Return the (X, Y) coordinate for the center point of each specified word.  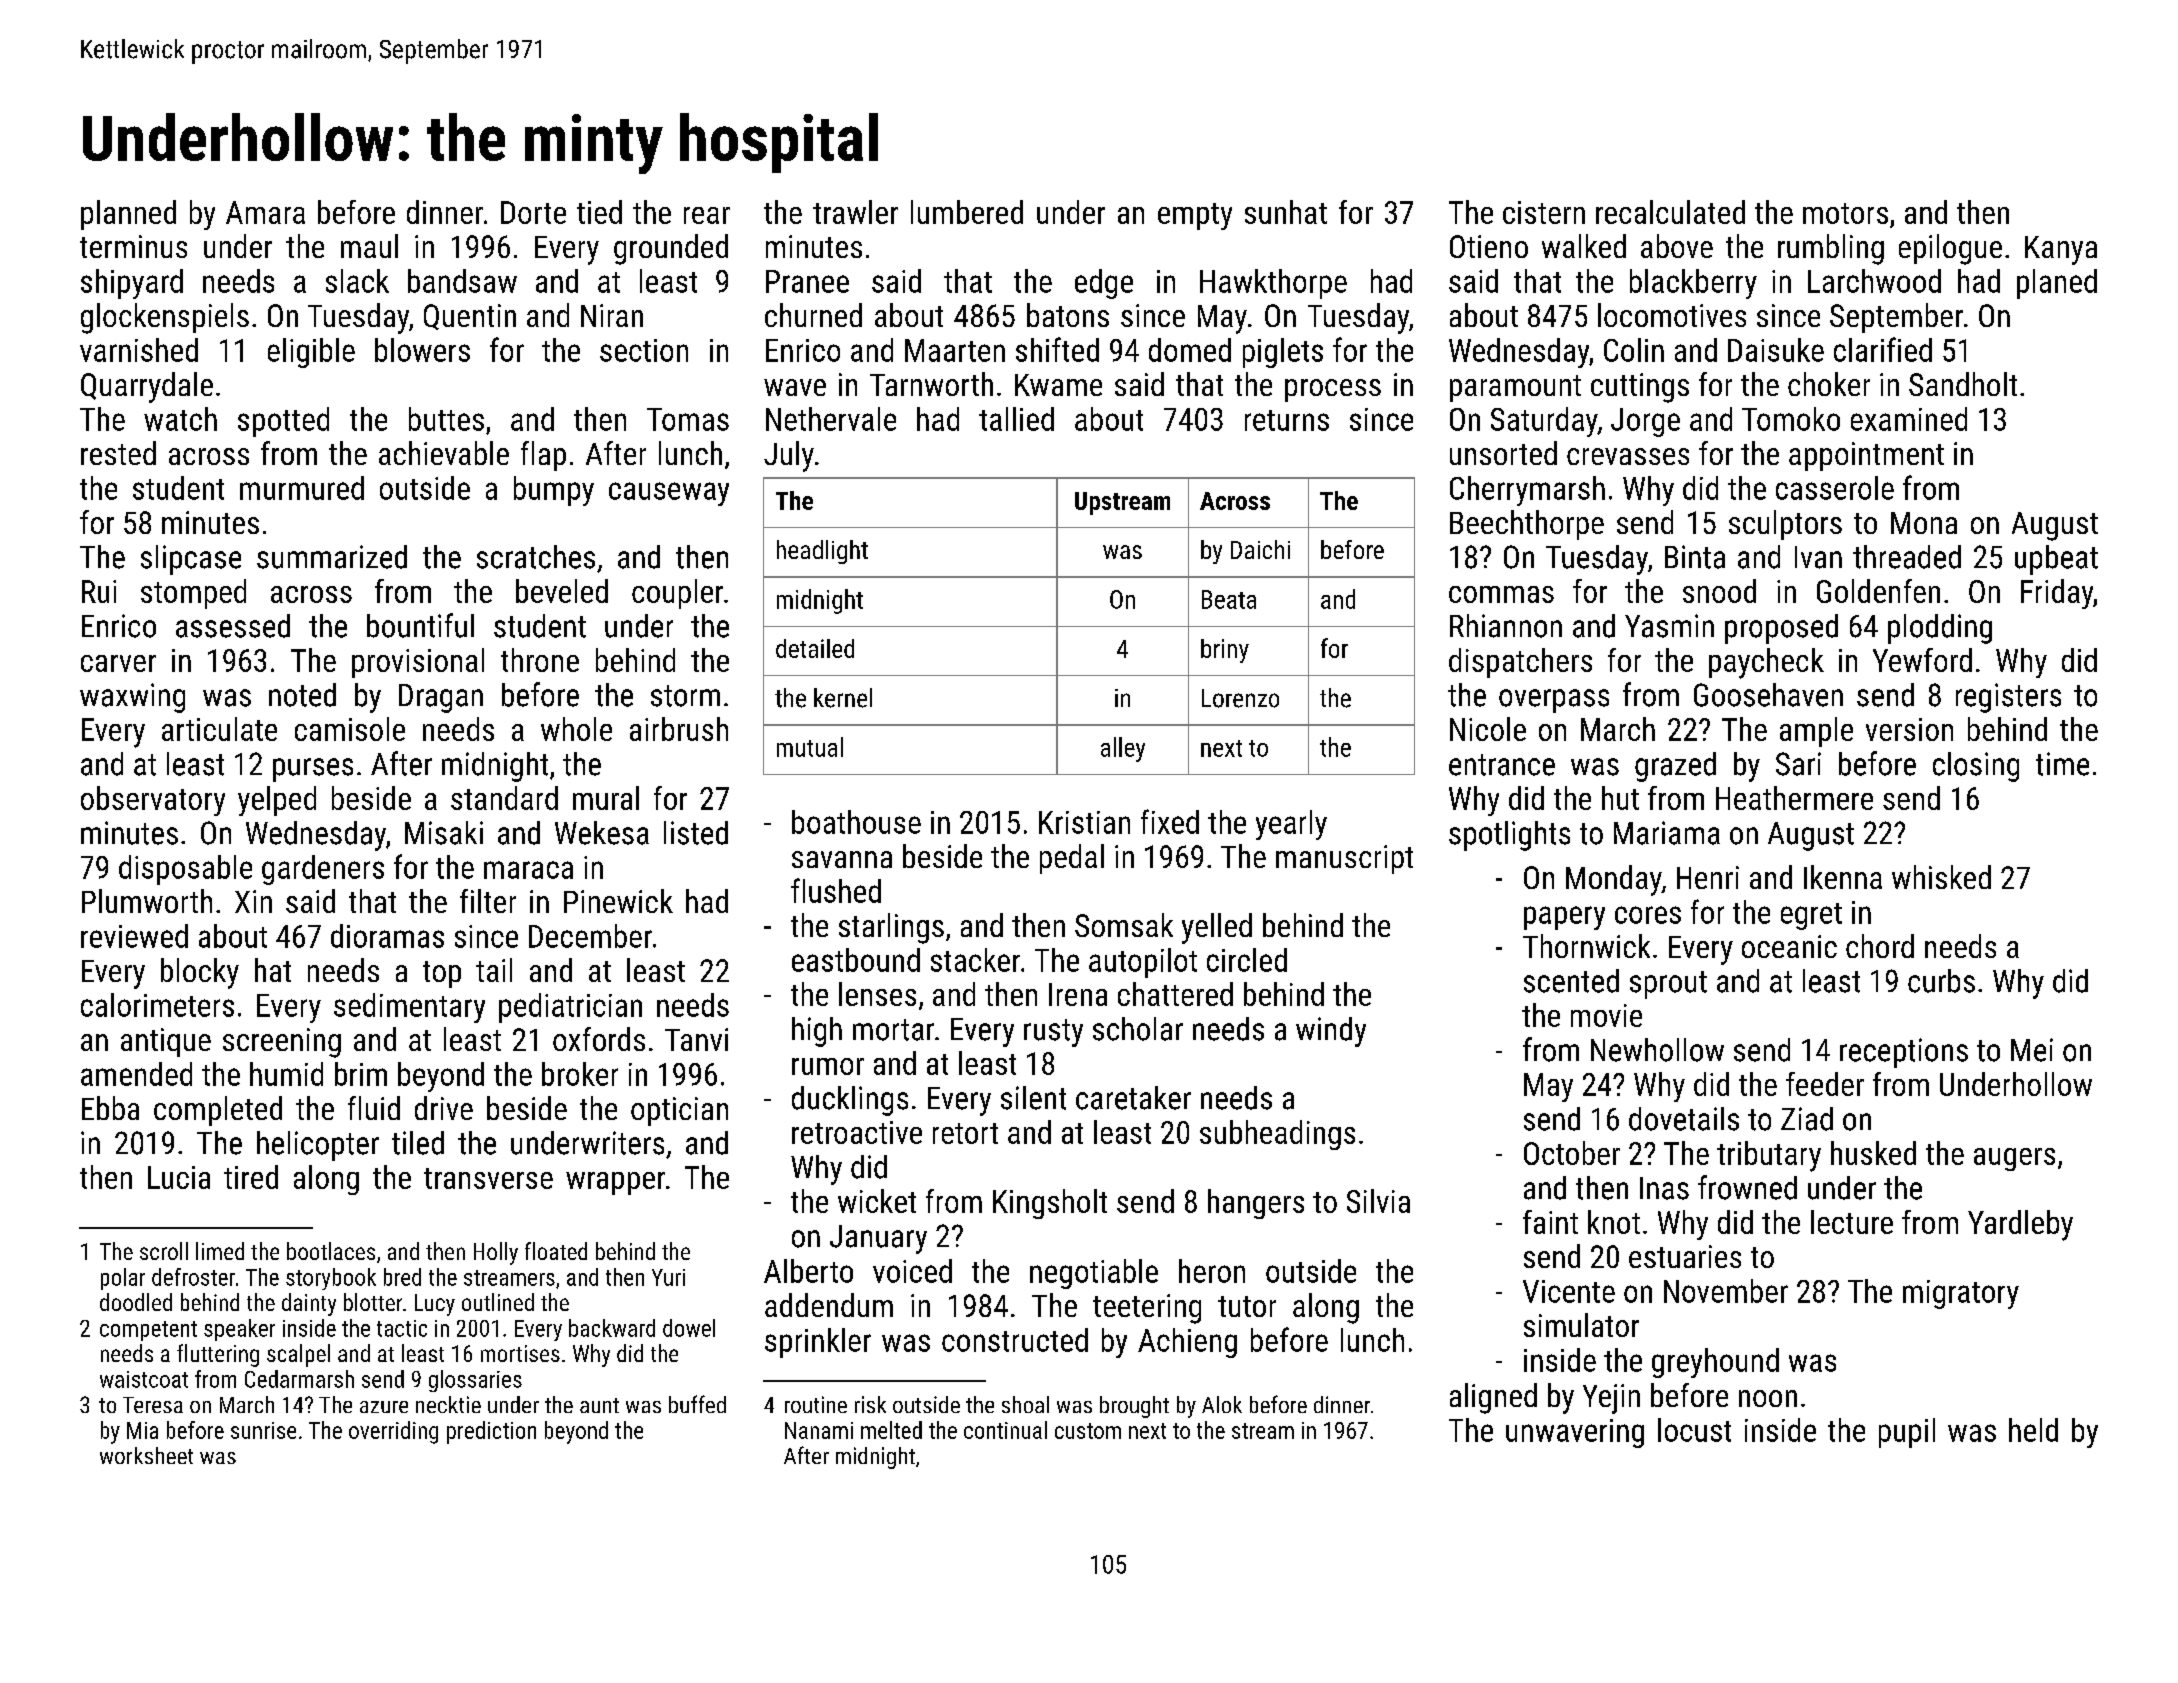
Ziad (1807, 1119)
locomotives (1672, 315)
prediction (491, 1432)
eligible (311, 353)
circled (1247, 960)
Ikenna (1843, 877)
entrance (1502, 765)
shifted (1057, 349)
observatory (153, 801)
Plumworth (147, 901)
